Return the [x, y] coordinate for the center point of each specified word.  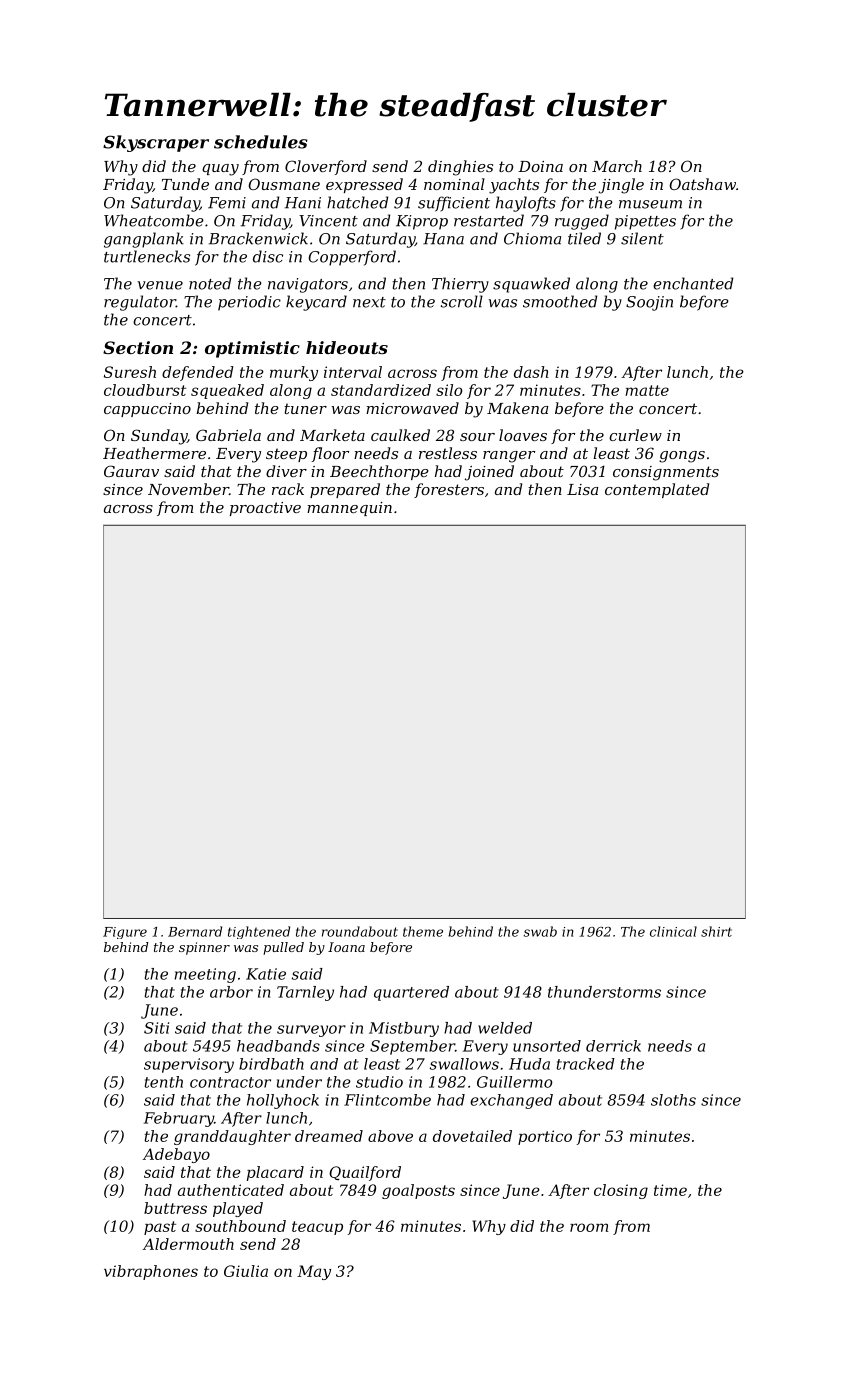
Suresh [130, 372]
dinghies [460, 168]
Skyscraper [156, 143]
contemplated [657, 490]
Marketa [332, 435]
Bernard [195, 931]
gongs [682, 457]
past [160, 1228]
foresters [449, 490]
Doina [540, 166]
